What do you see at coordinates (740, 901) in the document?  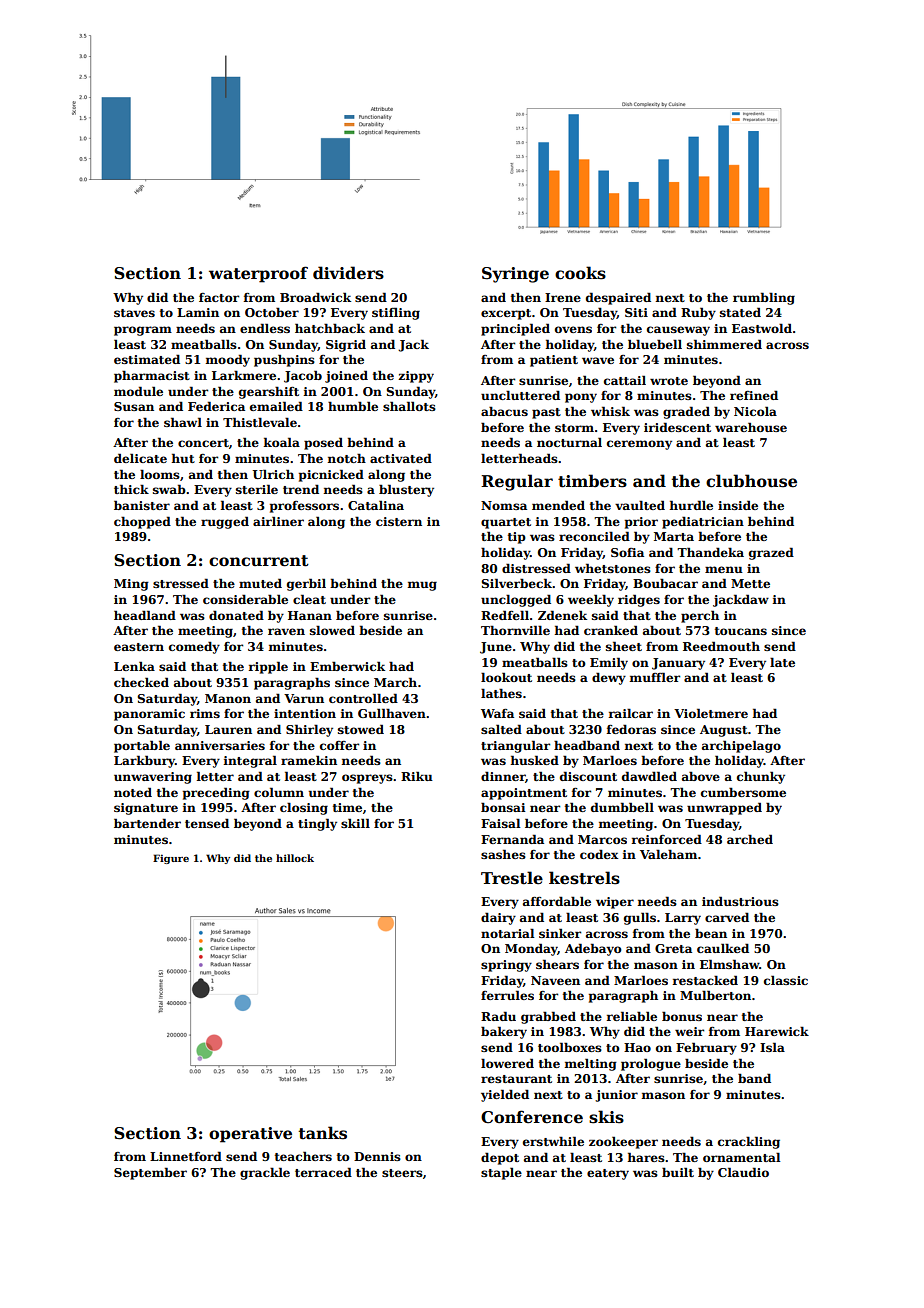 I see `industrious` at bounding box center [740, 901].
